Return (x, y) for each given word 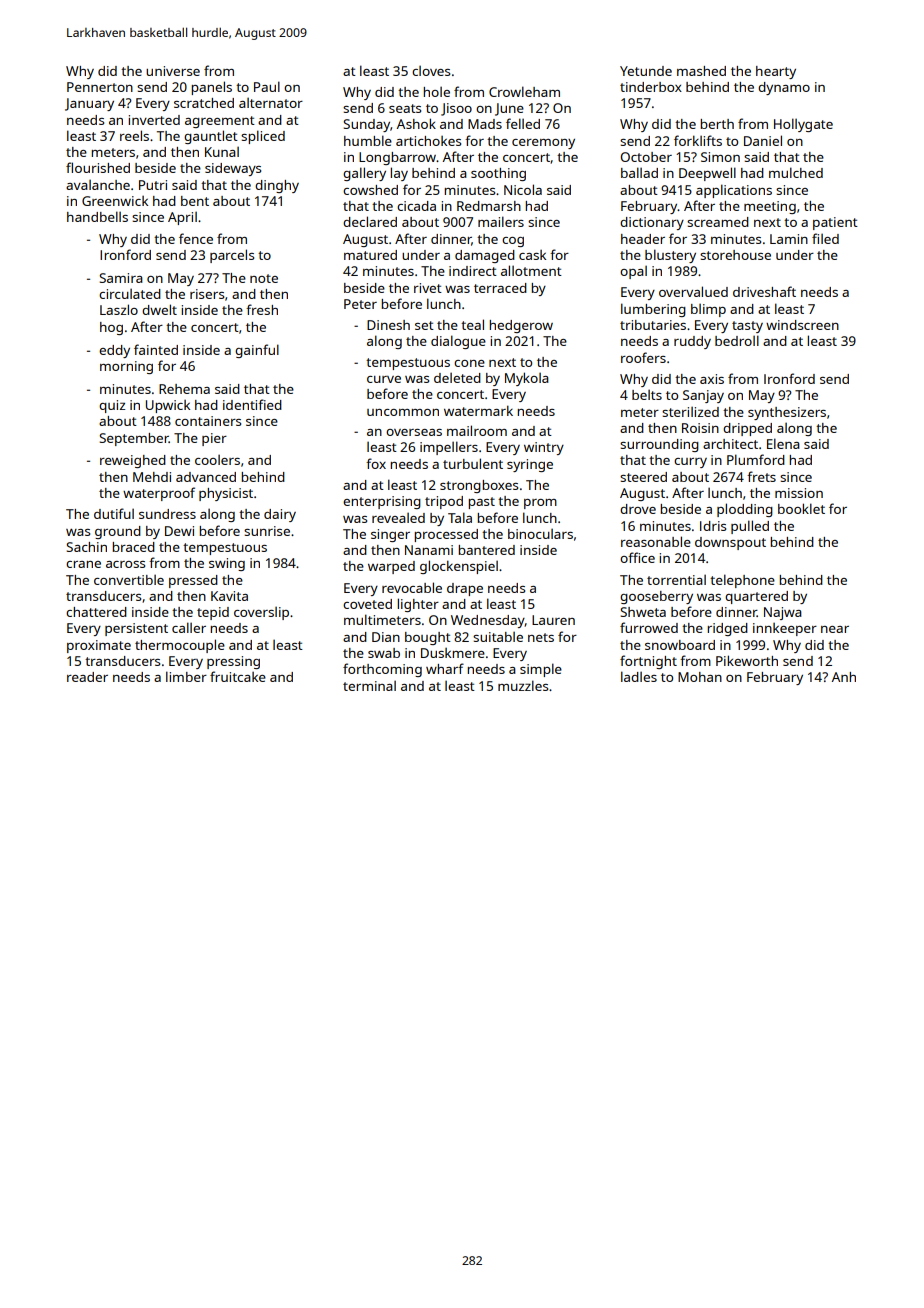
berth (717, 124)
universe (173, 71)
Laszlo (119, 309)
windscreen (802, 325)
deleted (457, 378)
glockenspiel (459, 567)
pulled (750, 527)
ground (118, 532)
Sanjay (703, 396)
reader (87, 677)
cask (532, 255)
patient (835, 223)
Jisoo (456, 109)
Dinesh (388, 325)
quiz (112, 406)
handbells (97, 216)
